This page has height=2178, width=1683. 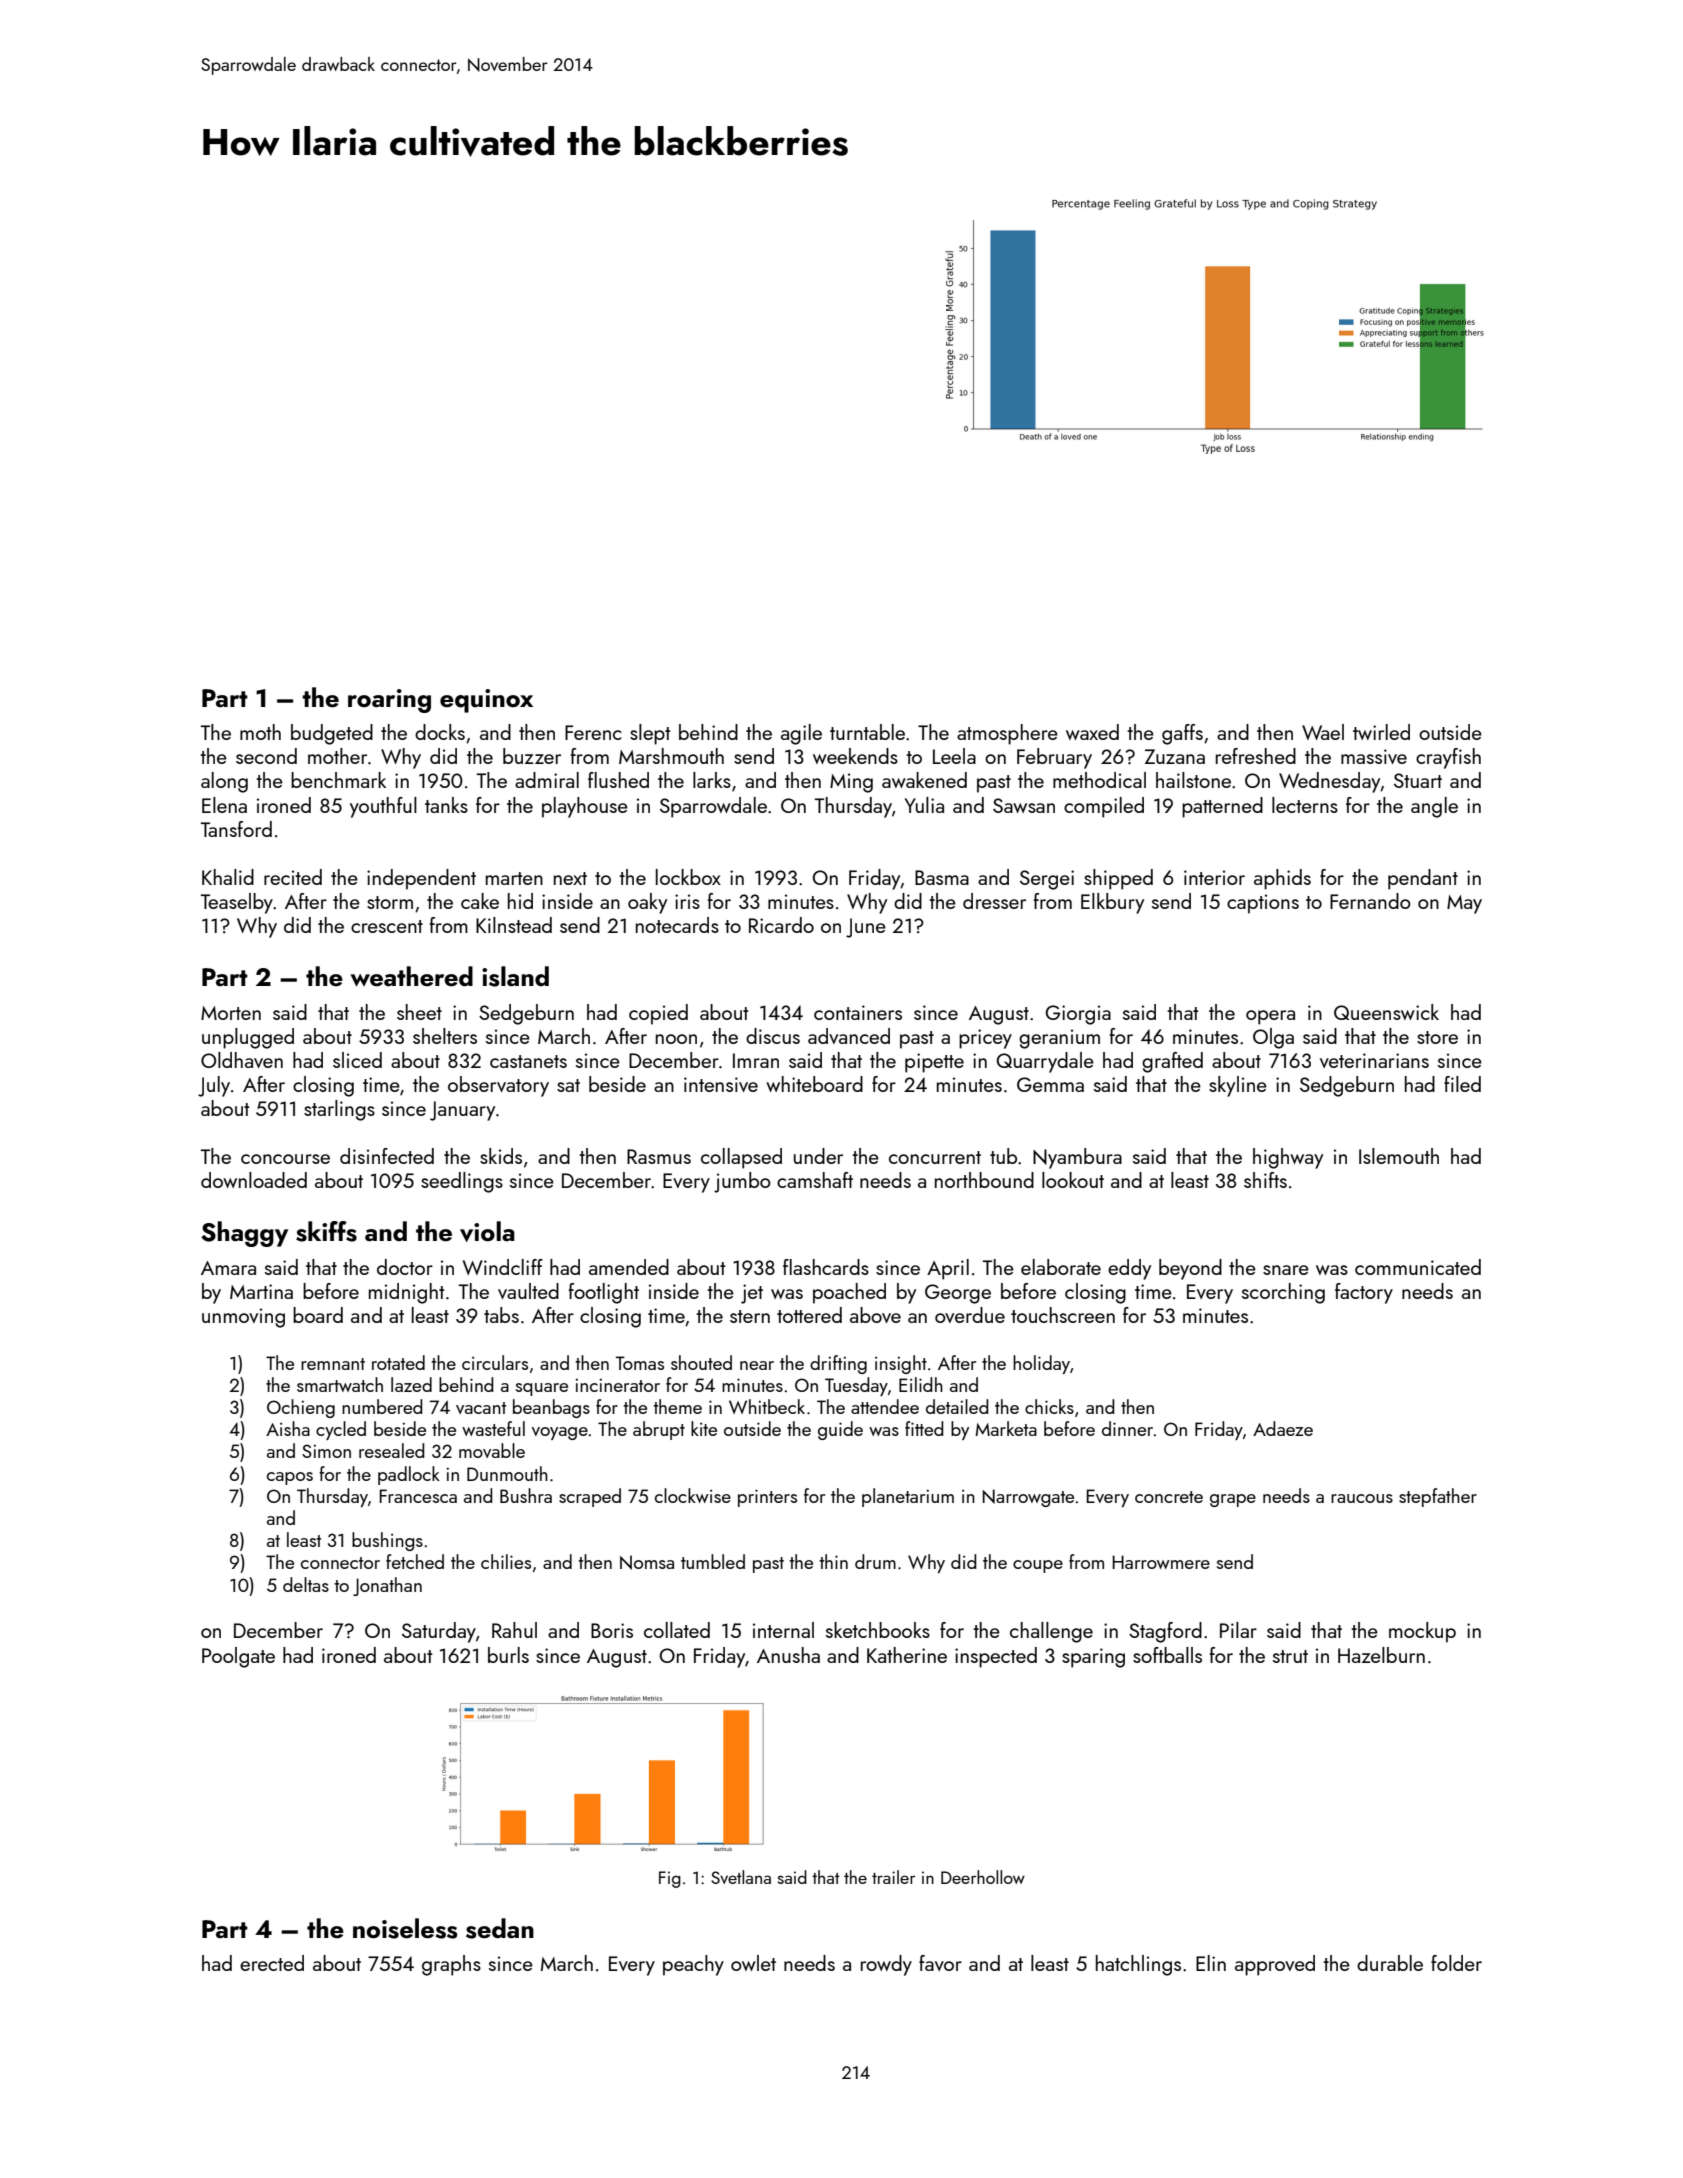 I want to click on viola, so click(x=487, y=1231).
